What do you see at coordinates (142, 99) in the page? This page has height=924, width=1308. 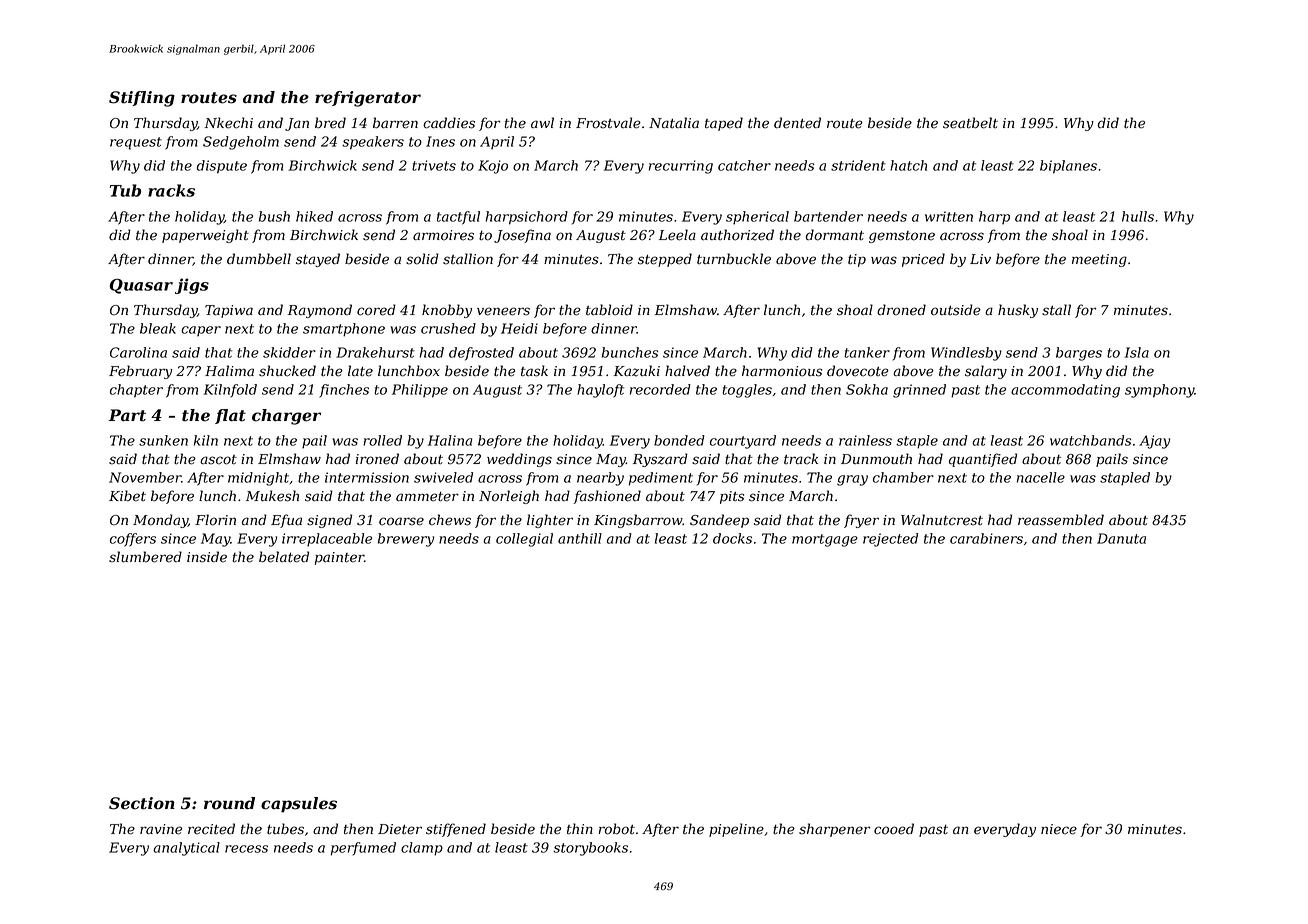 I see `Stifling` at bounding box center [142, 99].
